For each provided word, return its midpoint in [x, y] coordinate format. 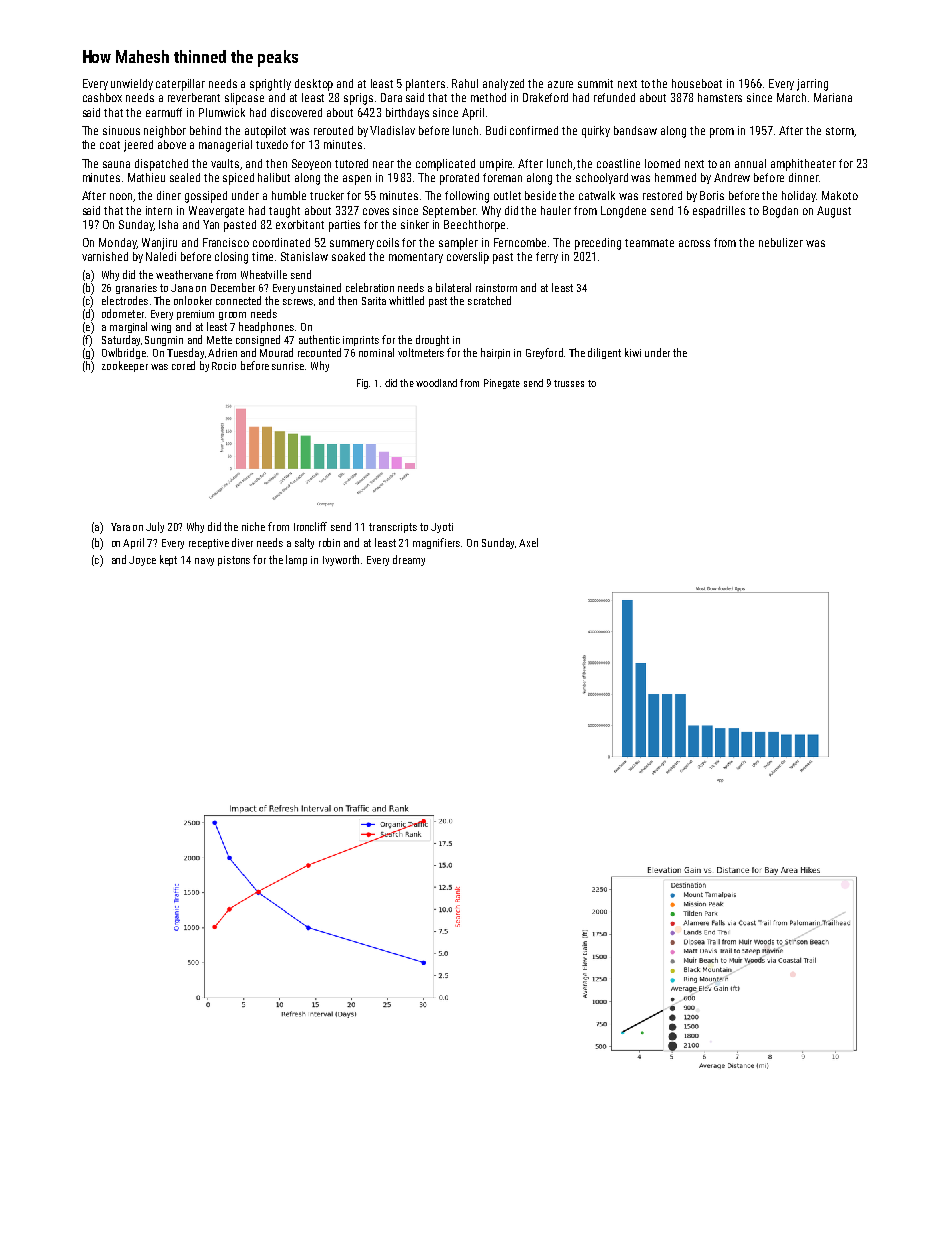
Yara [120, 527]
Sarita [374, 301]
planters [425, 85]
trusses [569, 383]
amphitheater [803, 165]
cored [183, 365]
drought [432, 340]
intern [159, 210]
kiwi [633, 352]
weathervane [184, 274]
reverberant [194, 97]
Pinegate [502, 384]
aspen [357, 180]
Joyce [142, 561]
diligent [604, 353]
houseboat [697, 83]
